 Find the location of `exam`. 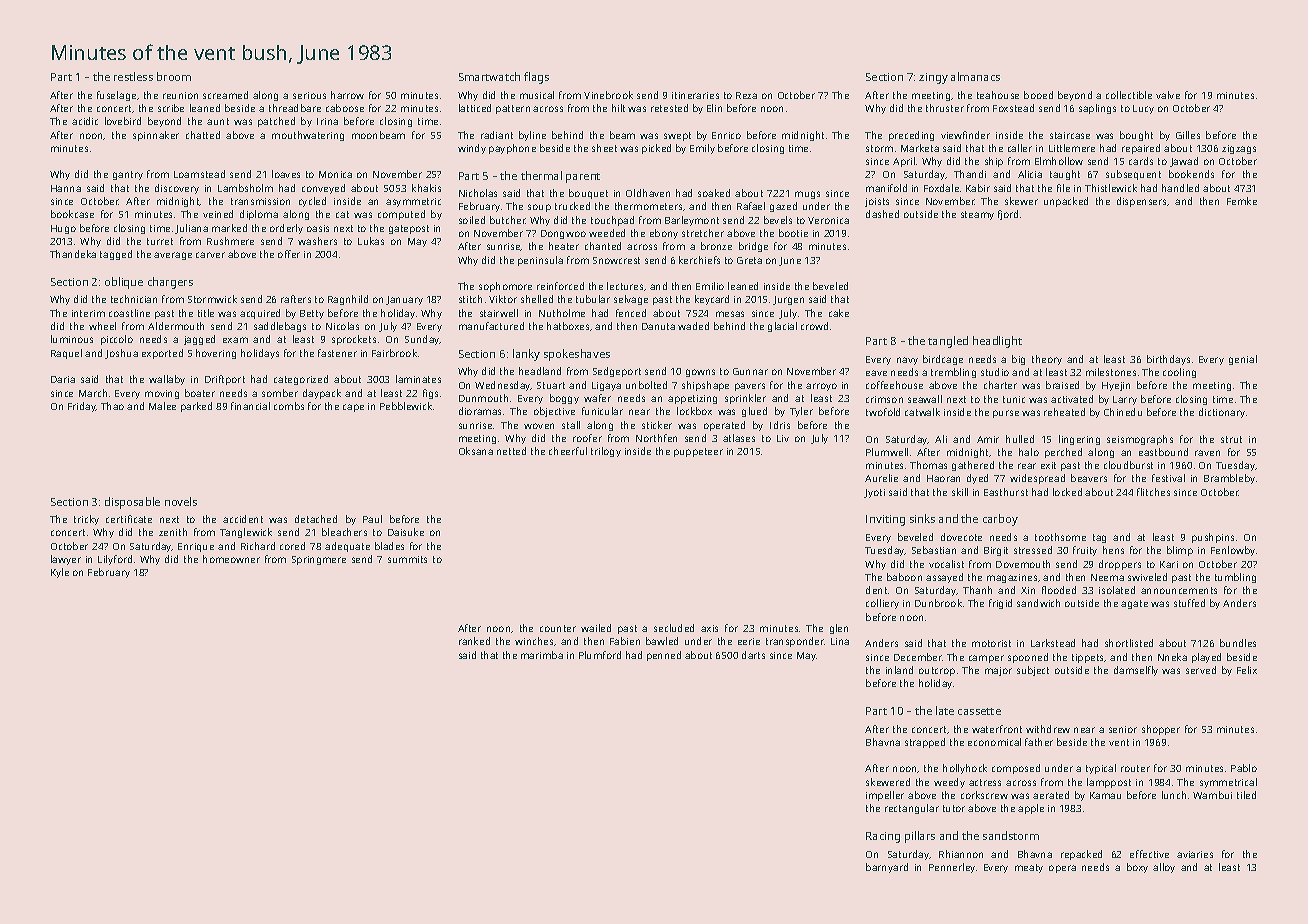

exam is located at coordinates (235, 340).
